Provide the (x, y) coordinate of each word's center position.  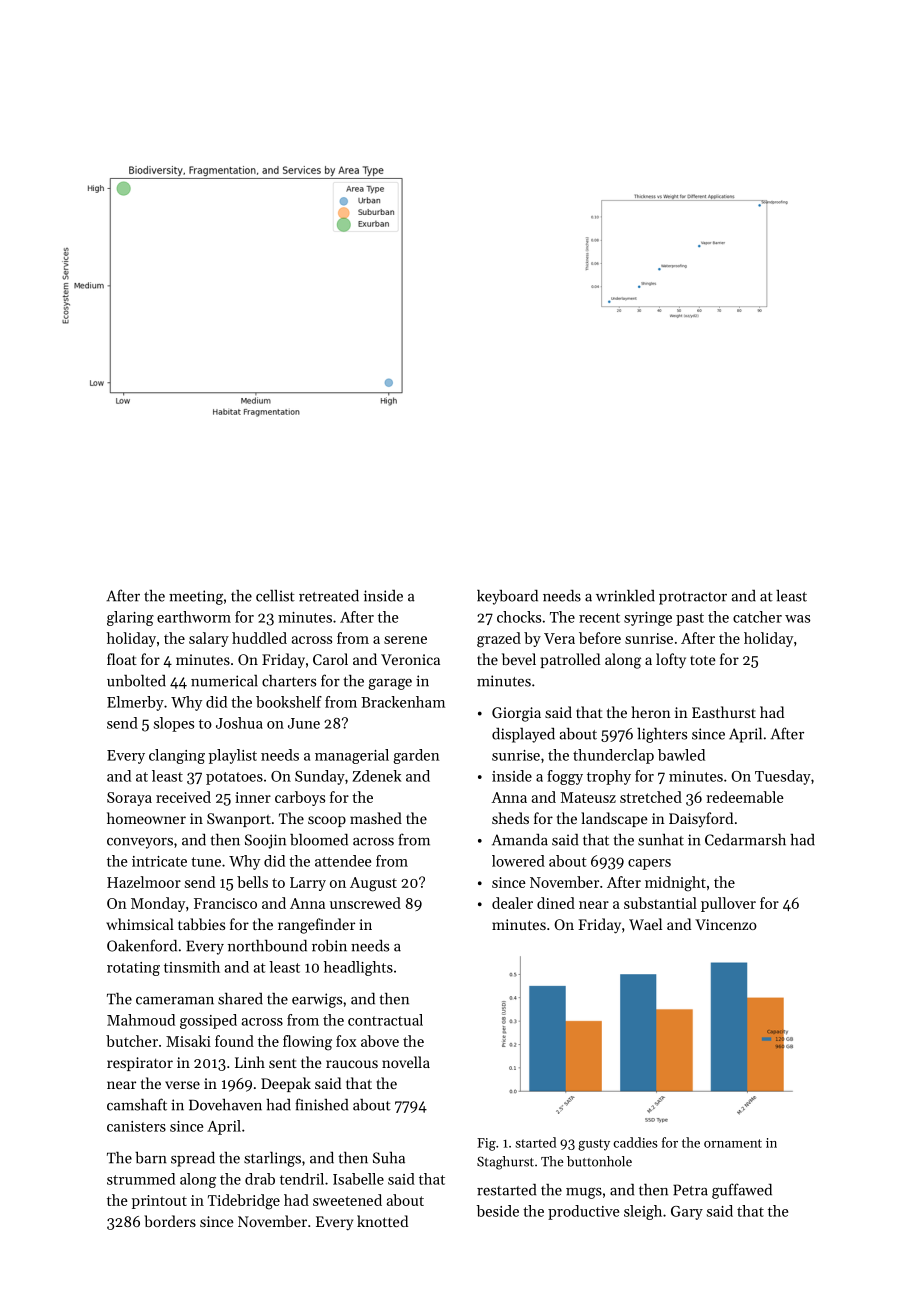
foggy (565, 777)
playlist (233, 756)
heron (651, 712)
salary (209, 639)
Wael (645, 924)
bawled (681, 755)
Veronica (410, 659)
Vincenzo (726, 924)
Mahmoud (141, 1020)
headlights (358, 968)
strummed (141, 1179)
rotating (133, 969)
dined (556, 903)
